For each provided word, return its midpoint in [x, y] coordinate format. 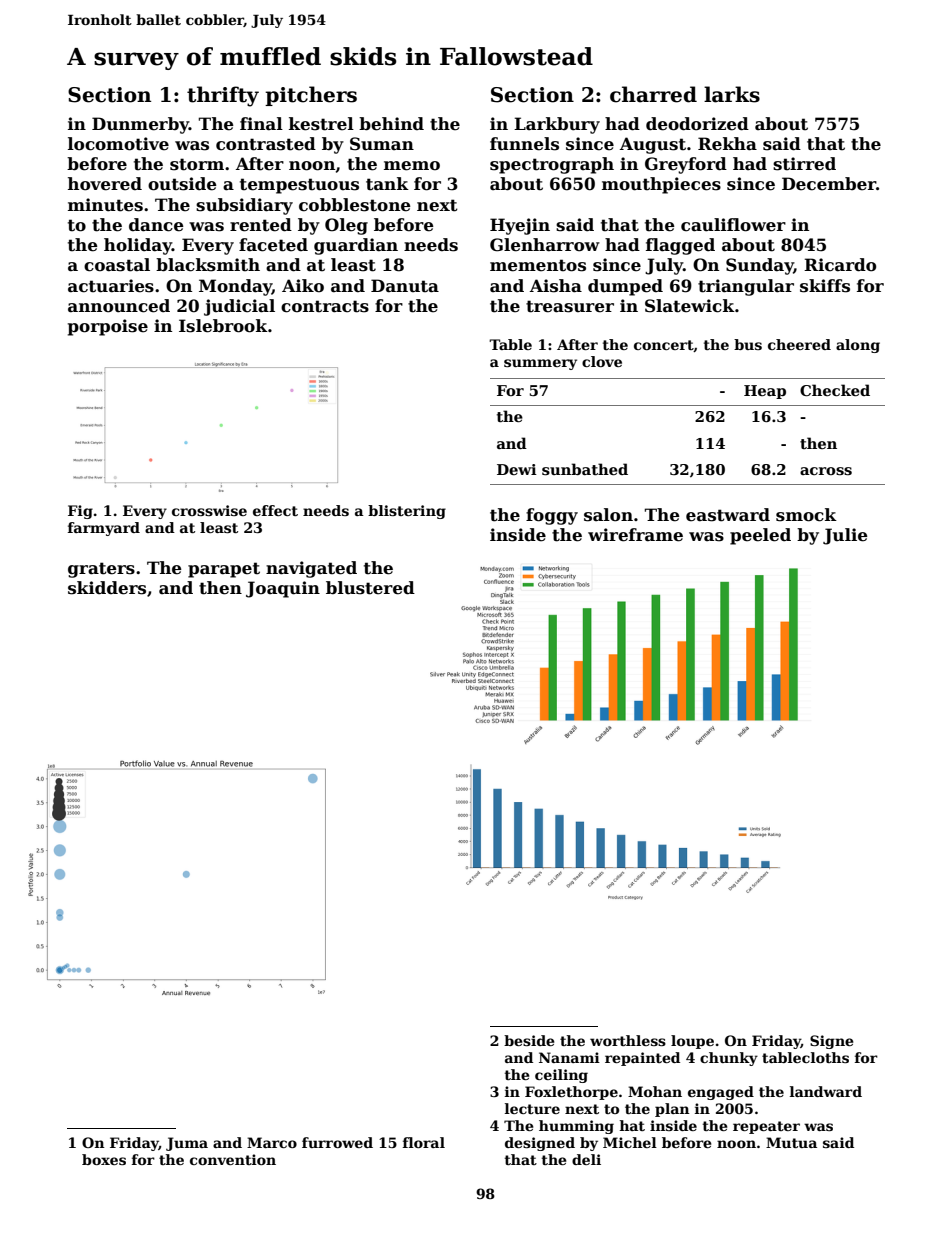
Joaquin [283, 589]
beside [529, 1040]
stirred [804, 164]
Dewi [517, 469]
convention [233, 1159]
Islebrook [223, 326]
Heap [765, 392]
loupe [692, 1042]
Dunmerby [140, 125]
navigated [311, 569]
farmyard [104, 529]
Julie [845, 536]
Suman [382, 144]
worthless [628, 1040]
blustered [370, 588]
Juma [187, 1144]
